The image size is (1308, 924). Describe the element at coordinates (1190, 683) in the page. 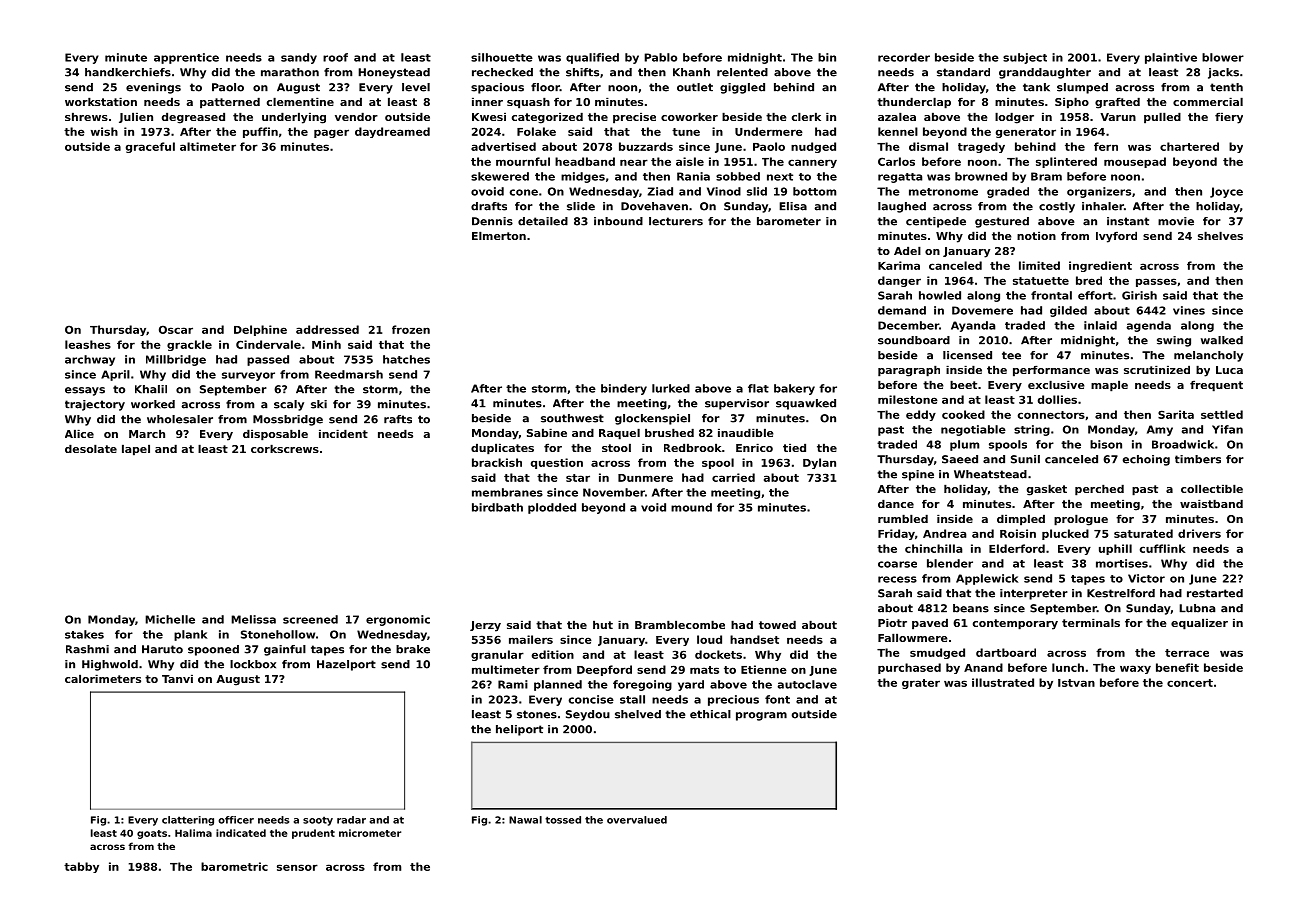

I see `concert` at that location.
